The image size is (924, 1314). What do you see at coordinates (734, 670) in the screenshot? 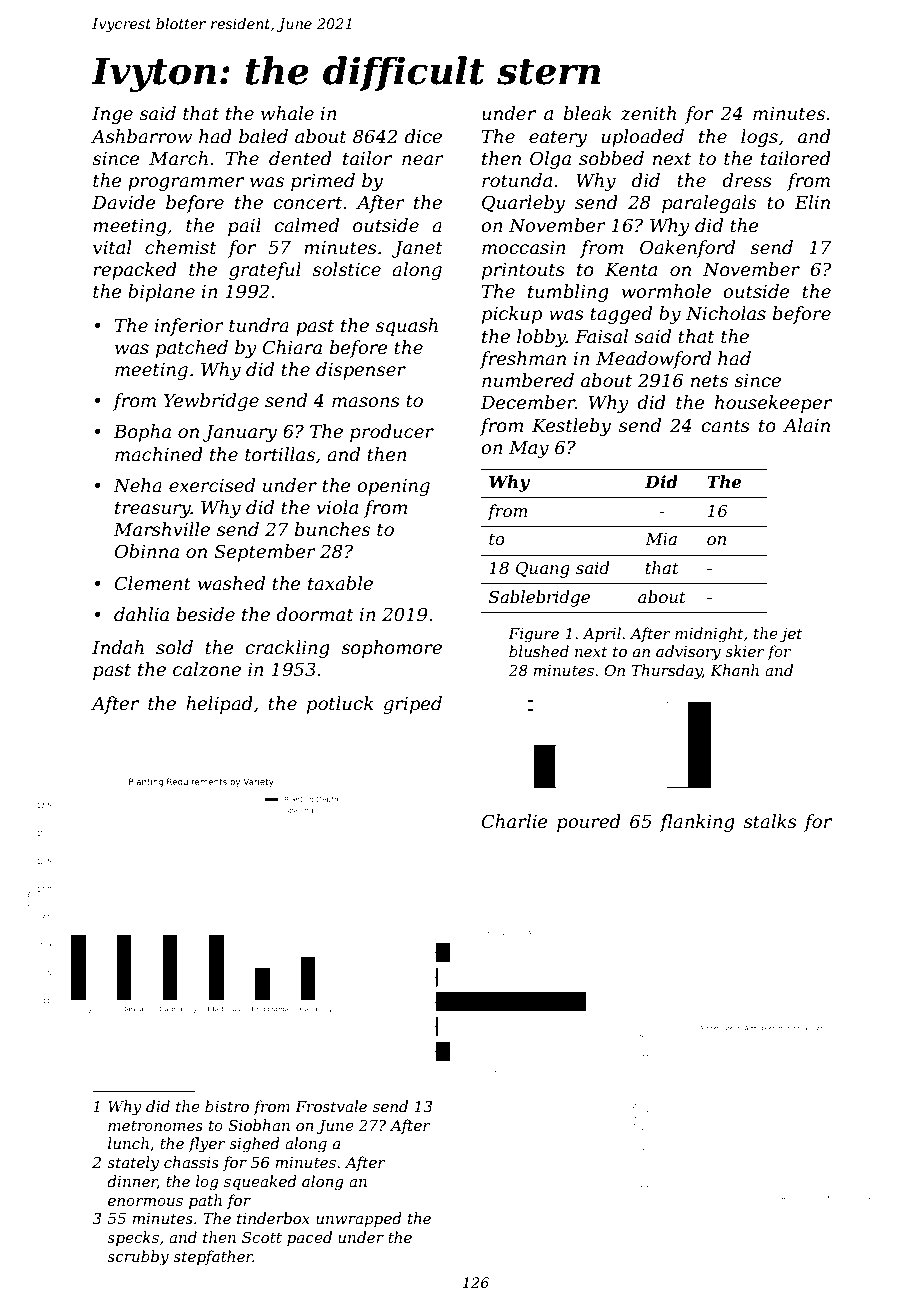
I see `Khanh` at bounding box center [734, 670].
